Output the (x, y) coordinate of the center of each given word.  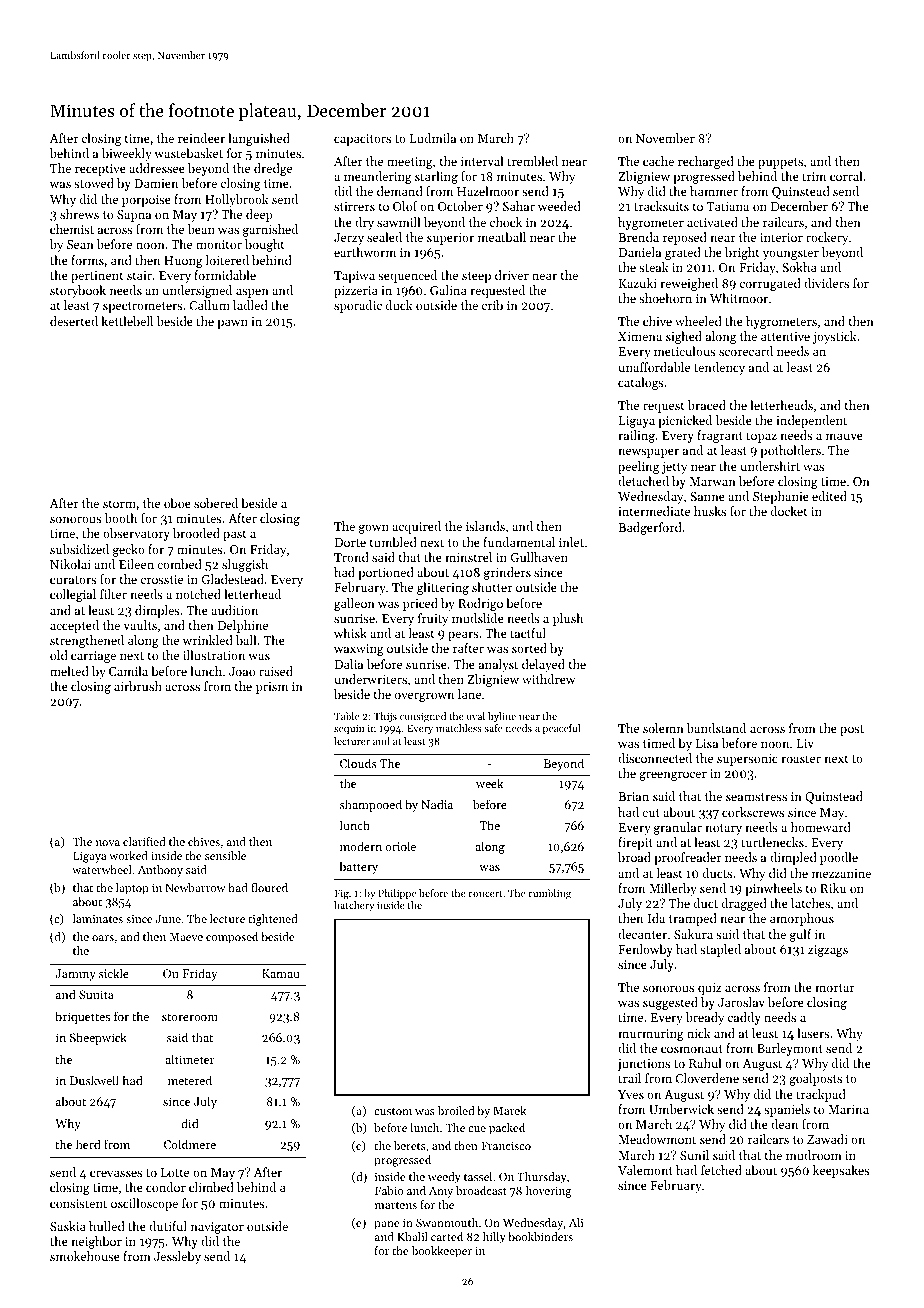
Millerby (673, 889)
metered (190, 1080)
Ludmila (433, 138)
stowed (94, 183)
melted (69, 671)
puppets (780, 163)
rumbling (550, 894)
